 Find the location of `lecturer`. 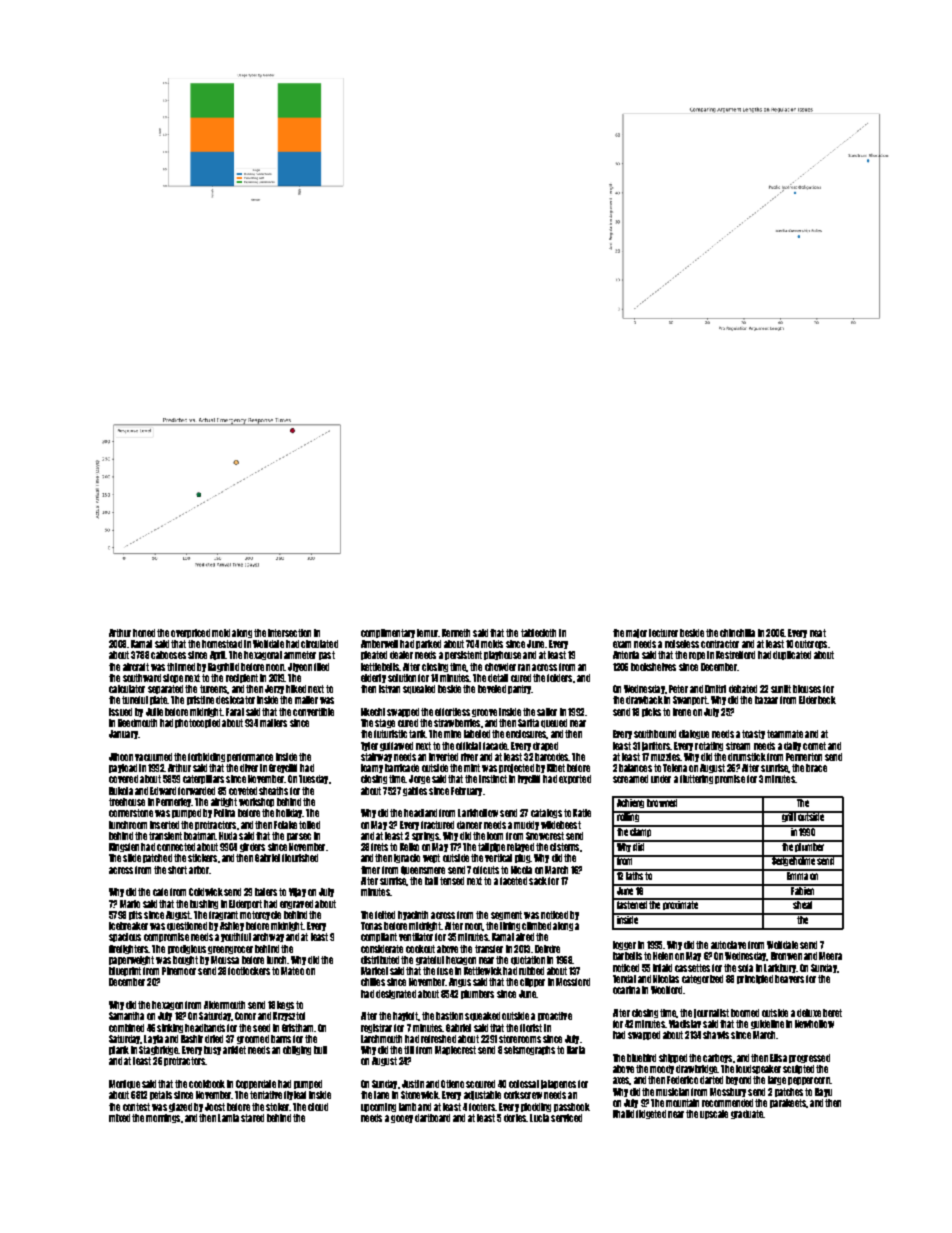

lecturer is located at coordinates (663, 633).
